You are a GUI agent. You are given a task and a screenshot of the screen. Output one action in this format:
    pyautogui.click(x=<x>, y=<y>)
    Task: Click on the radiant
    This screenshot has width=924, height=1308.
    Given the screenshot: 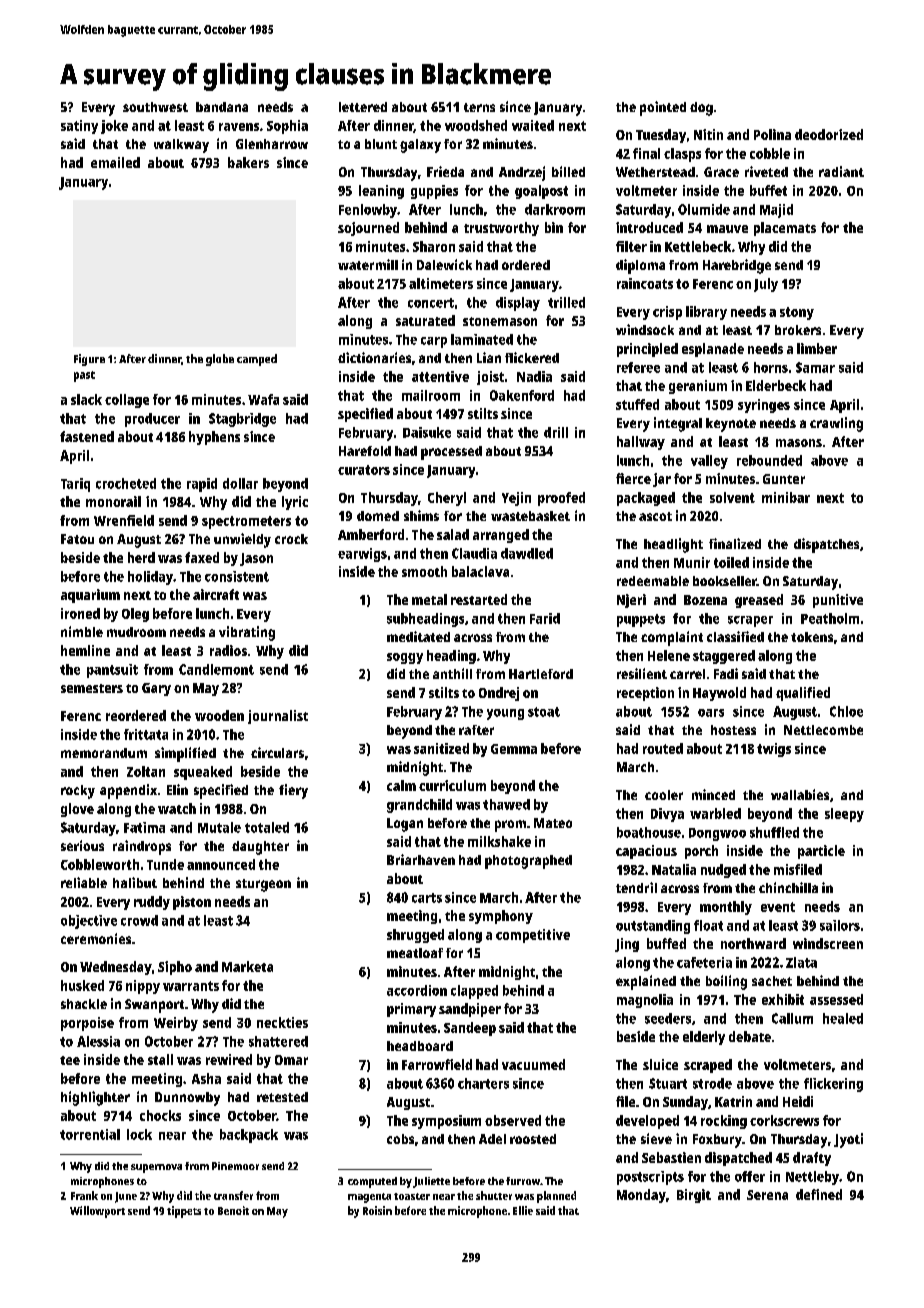 What is the action you would take?
    pyautogui.click(x=841, y=171)
